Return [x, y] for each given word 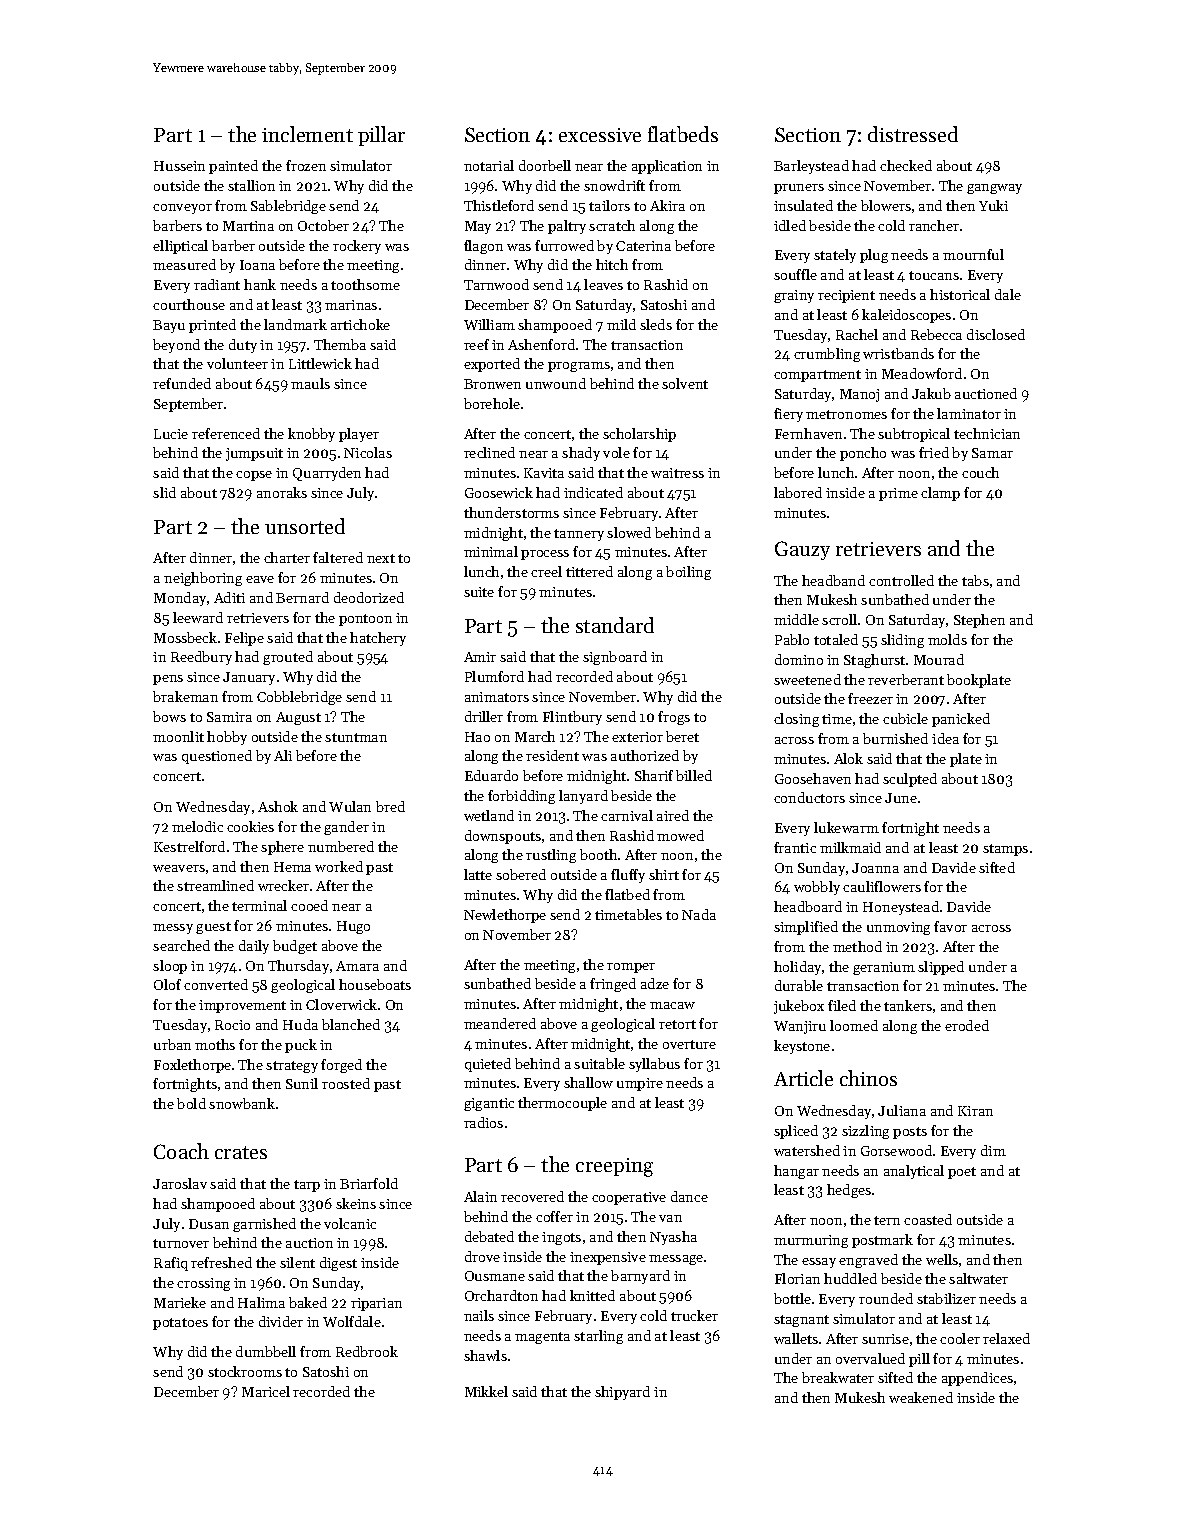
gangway [994, 189]
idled [790, 225]
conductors [809, 797]
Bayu [169, 326]
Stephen [979, 621]
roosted [346, 1083]
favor [950, 926]
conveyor [182, 209]
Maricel [266, 1391]
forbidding [521, 797]
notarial [489, 165]
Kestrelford [189, 846]
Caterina [643, 246]
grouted [288, 658]
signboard [615, 658]
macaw [672, 1005]
